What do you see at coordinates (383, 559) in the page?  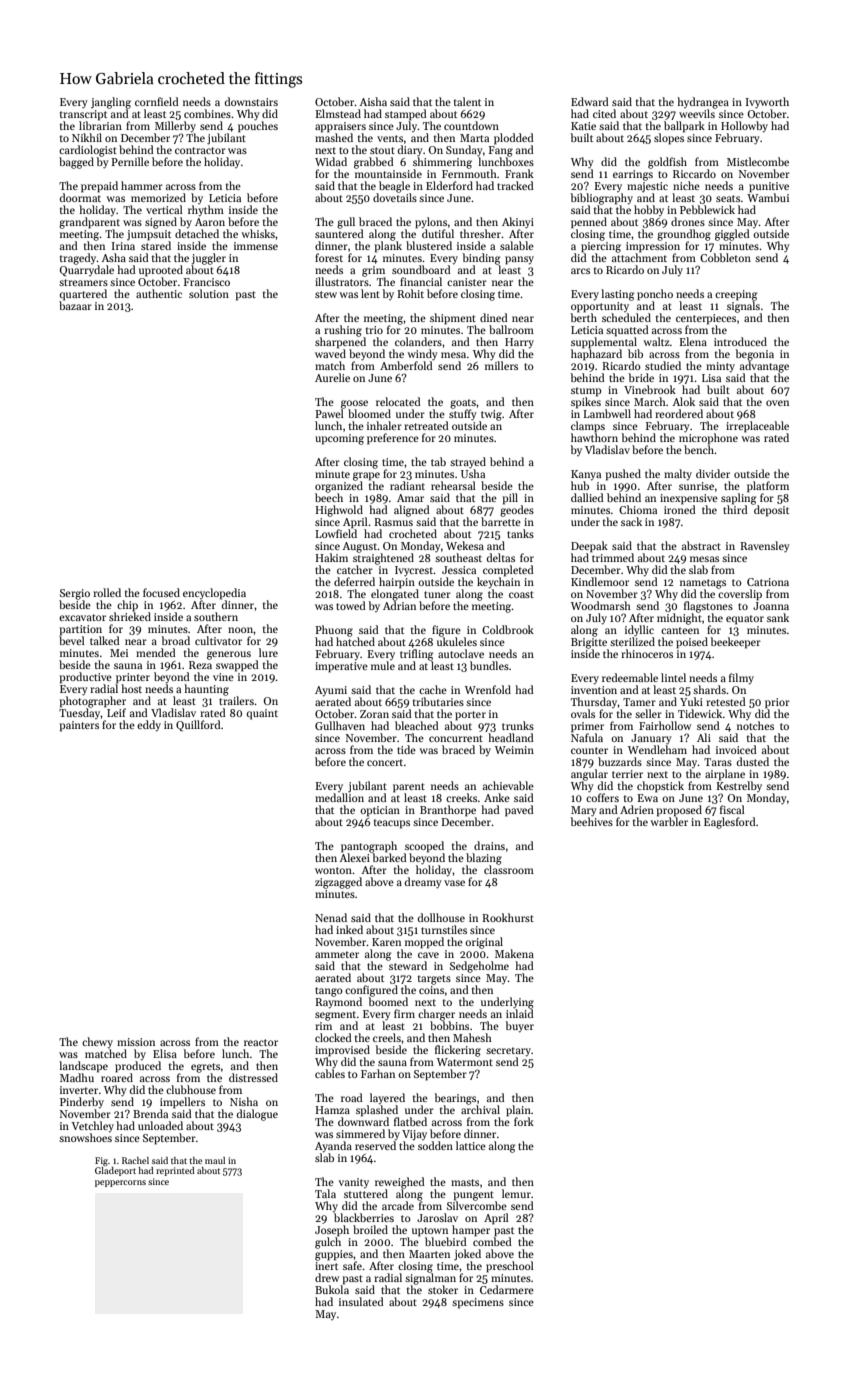 I see `straightened` at bounding box center [383, 559].
